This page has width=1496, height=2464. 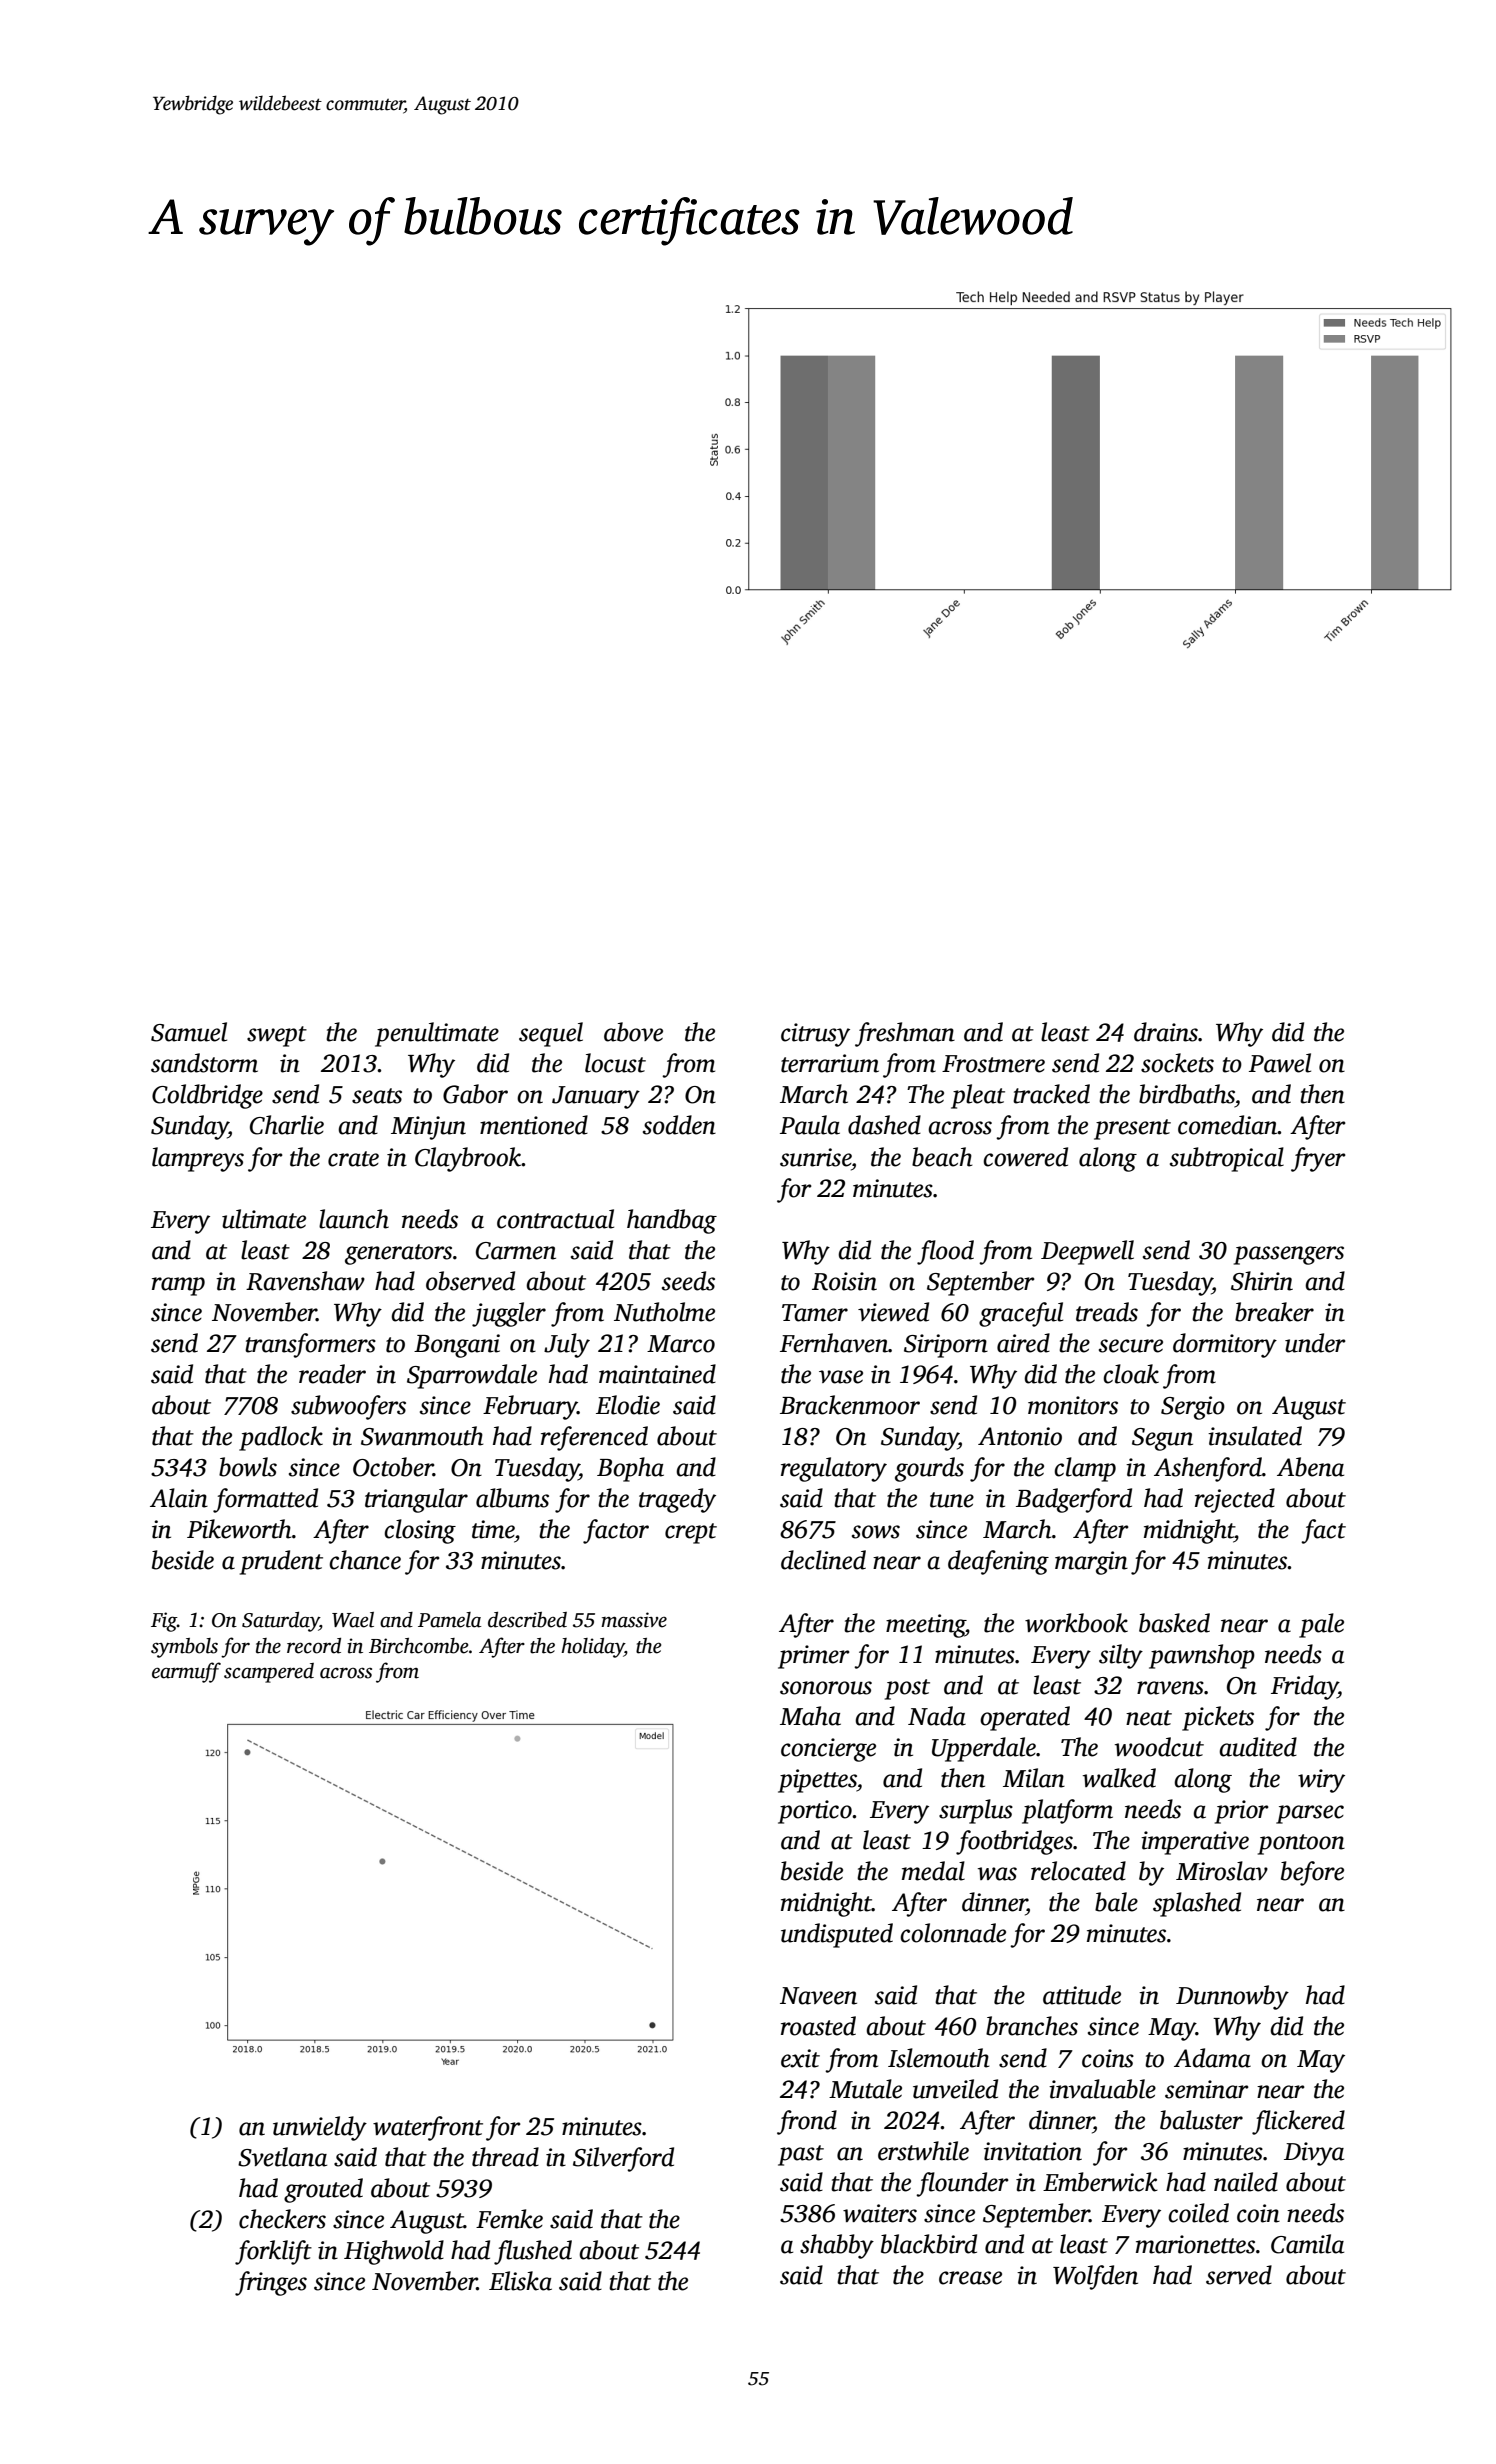 What do you see at coordinates (1095, 2277) in the page?
I see `Wolfden` at bounding box center [1095, 2277].
